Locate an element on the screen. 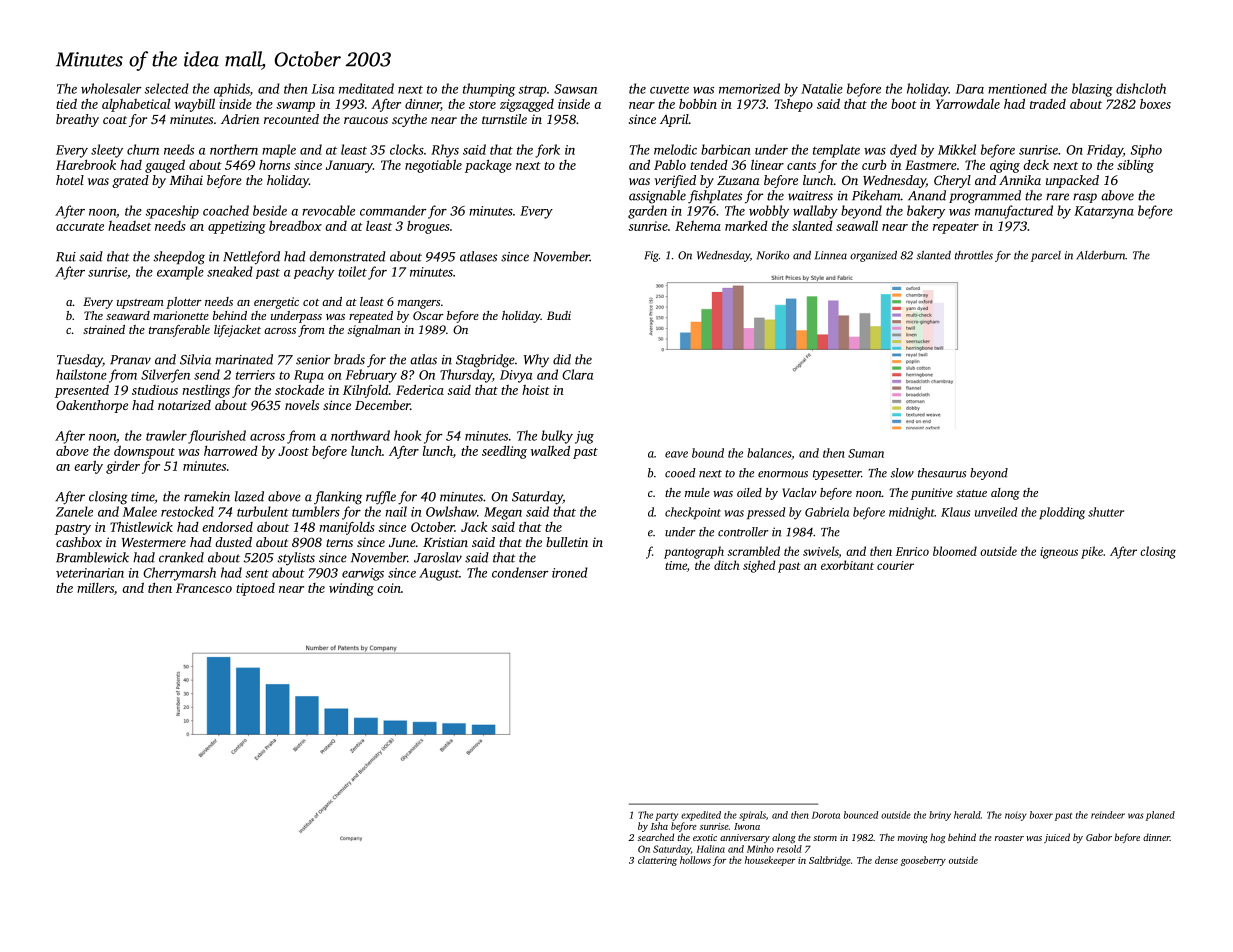  flourished is located at coordinates (217, 437).
